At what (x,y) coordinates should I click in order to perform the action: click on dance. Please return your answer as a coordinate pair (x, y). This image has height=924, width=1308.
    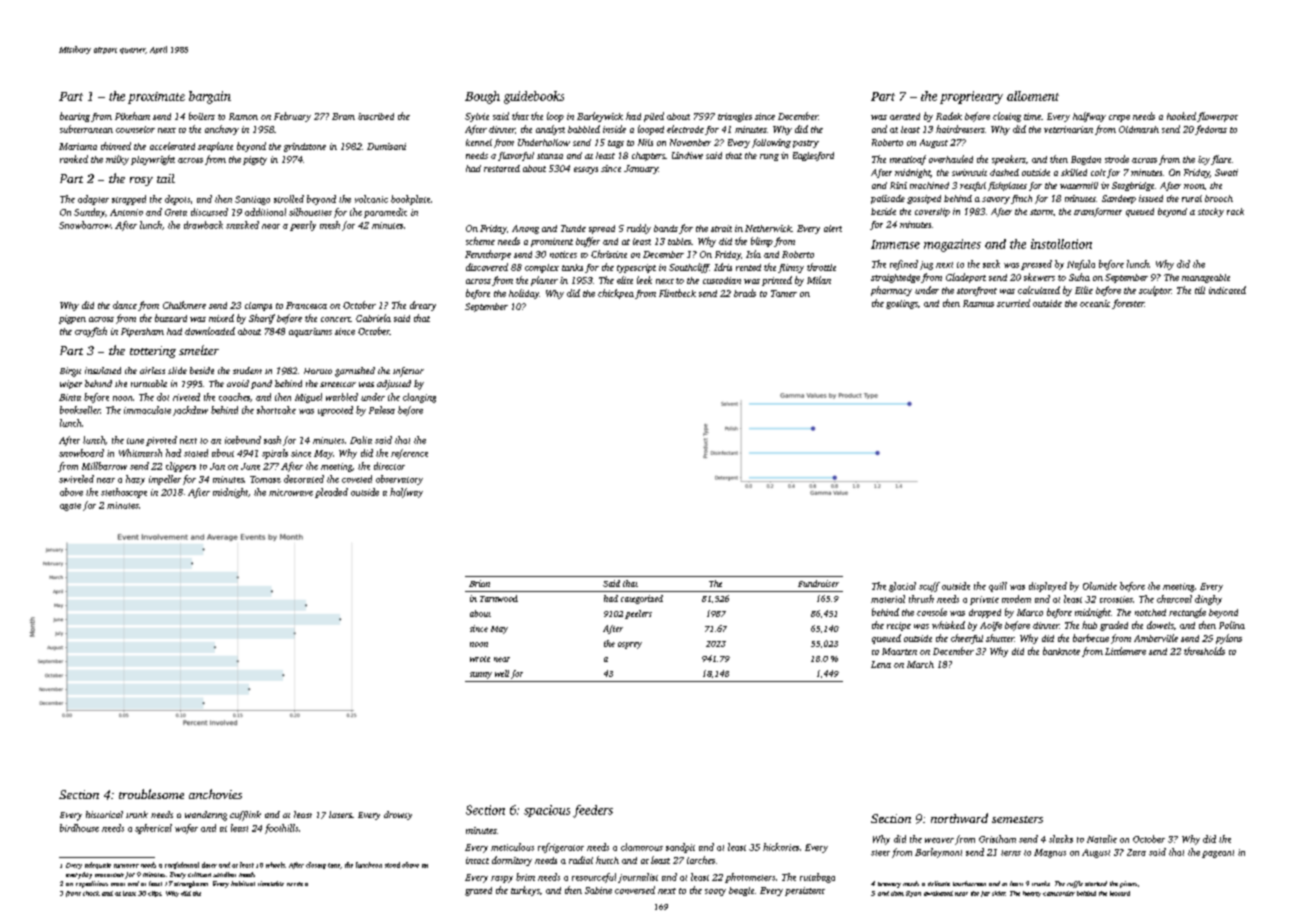
    Looking at the image, I should click on (125, 305).
